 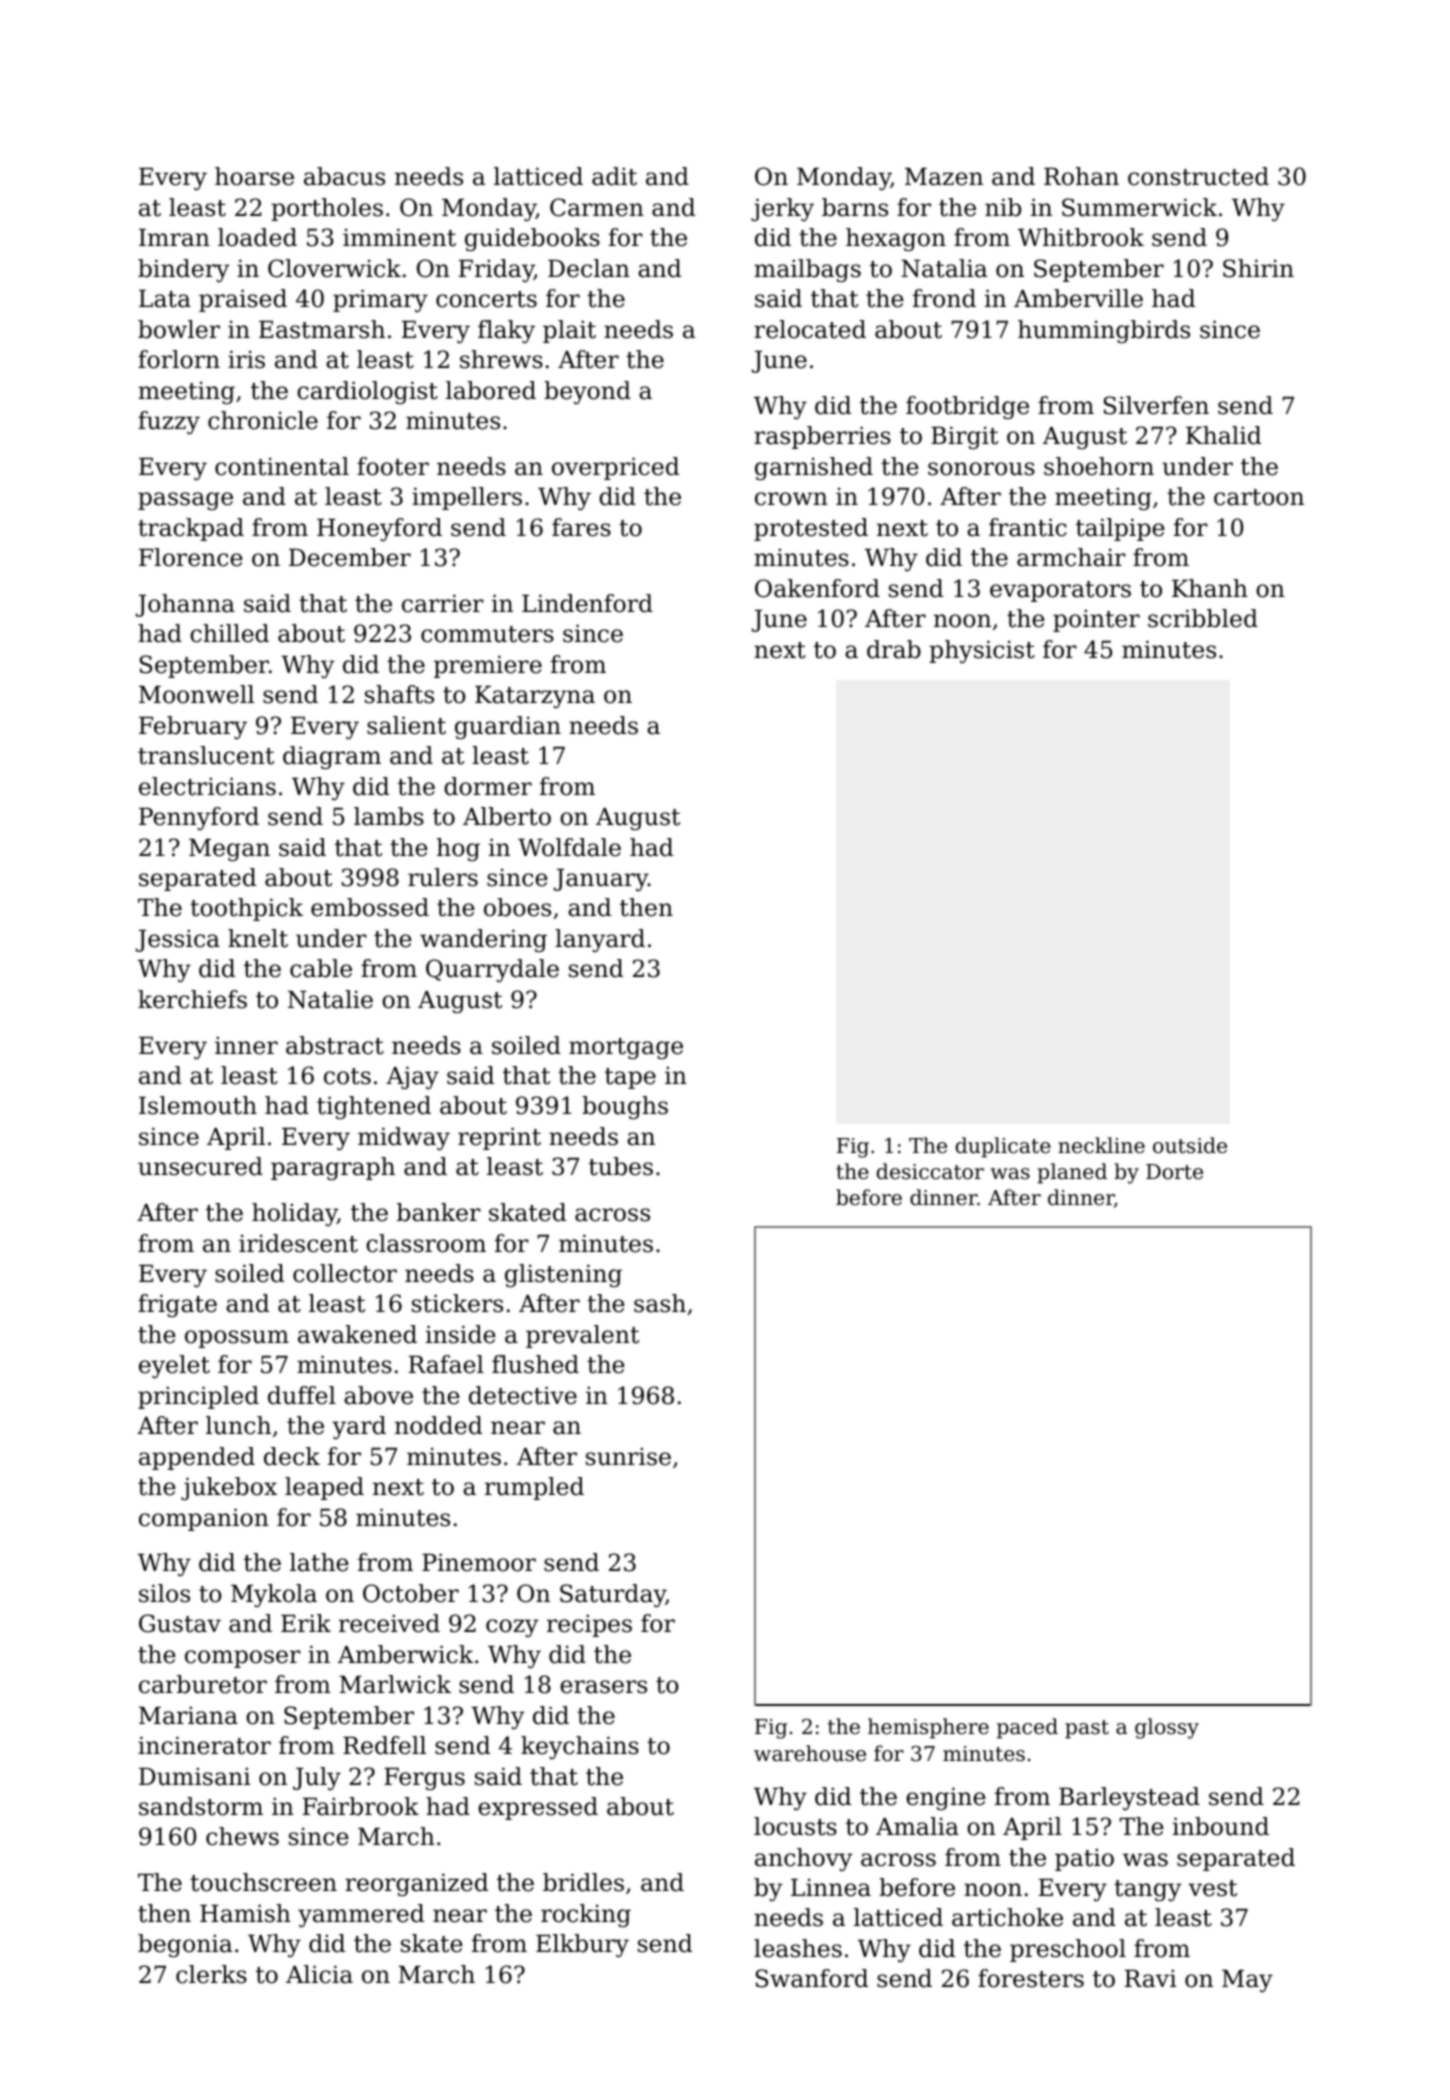 What do you see at coordinates (582, 1945) in the screenshot?
I see `Elkbury` at bounding box center [582, 1945].
